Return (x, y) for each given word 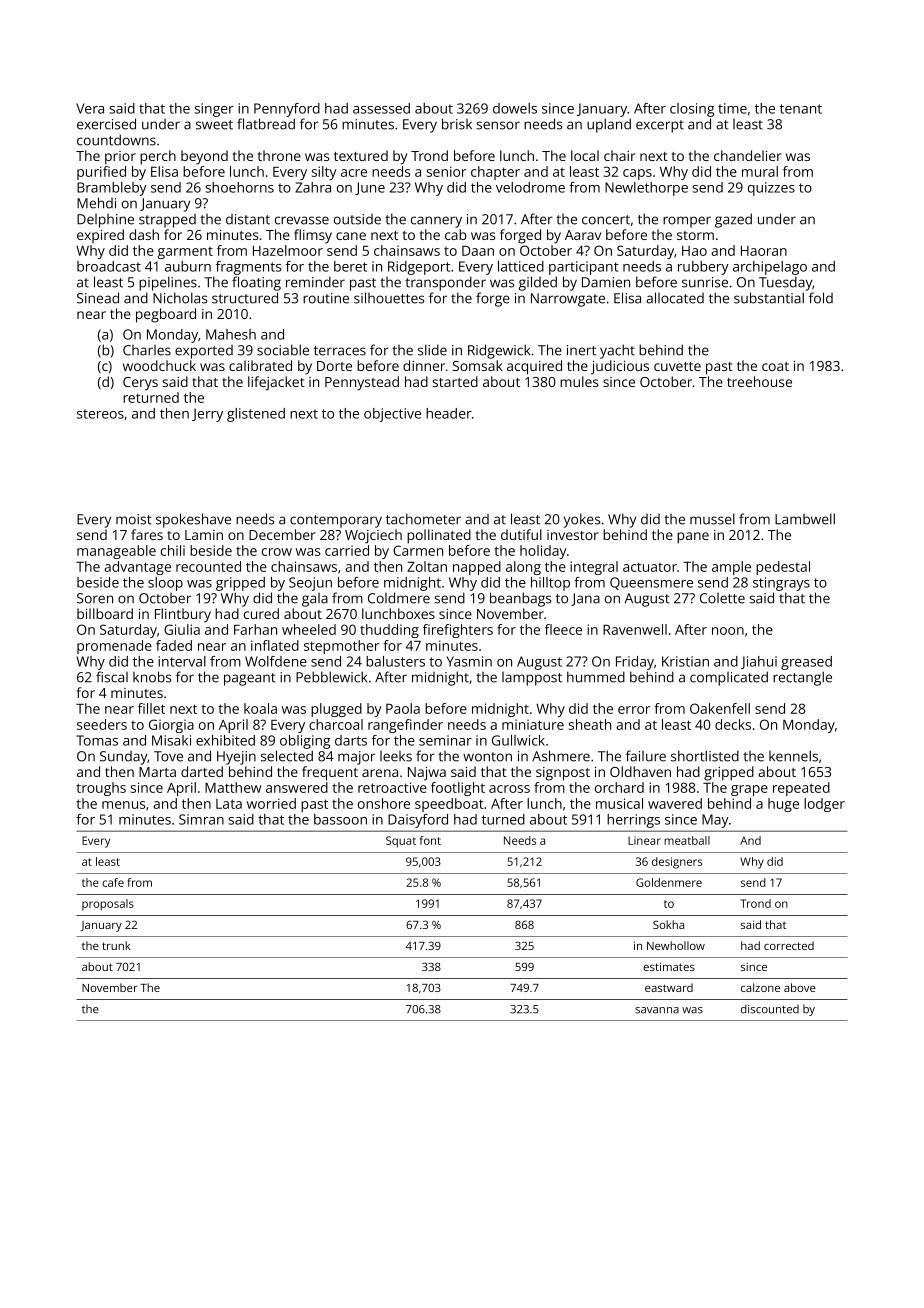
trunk (116, 945)
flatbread (266, 124)
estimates (669, 966)
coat (775, 366)
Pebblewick (331, 677)
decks (733, 724)
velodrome (530, 187)
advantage (137, 568)
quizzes (771, 189)
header (449, 413)
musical (619, 803)
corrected (789, 945)
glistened (256, 415)
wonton (487, 757)
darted (202, 771)
